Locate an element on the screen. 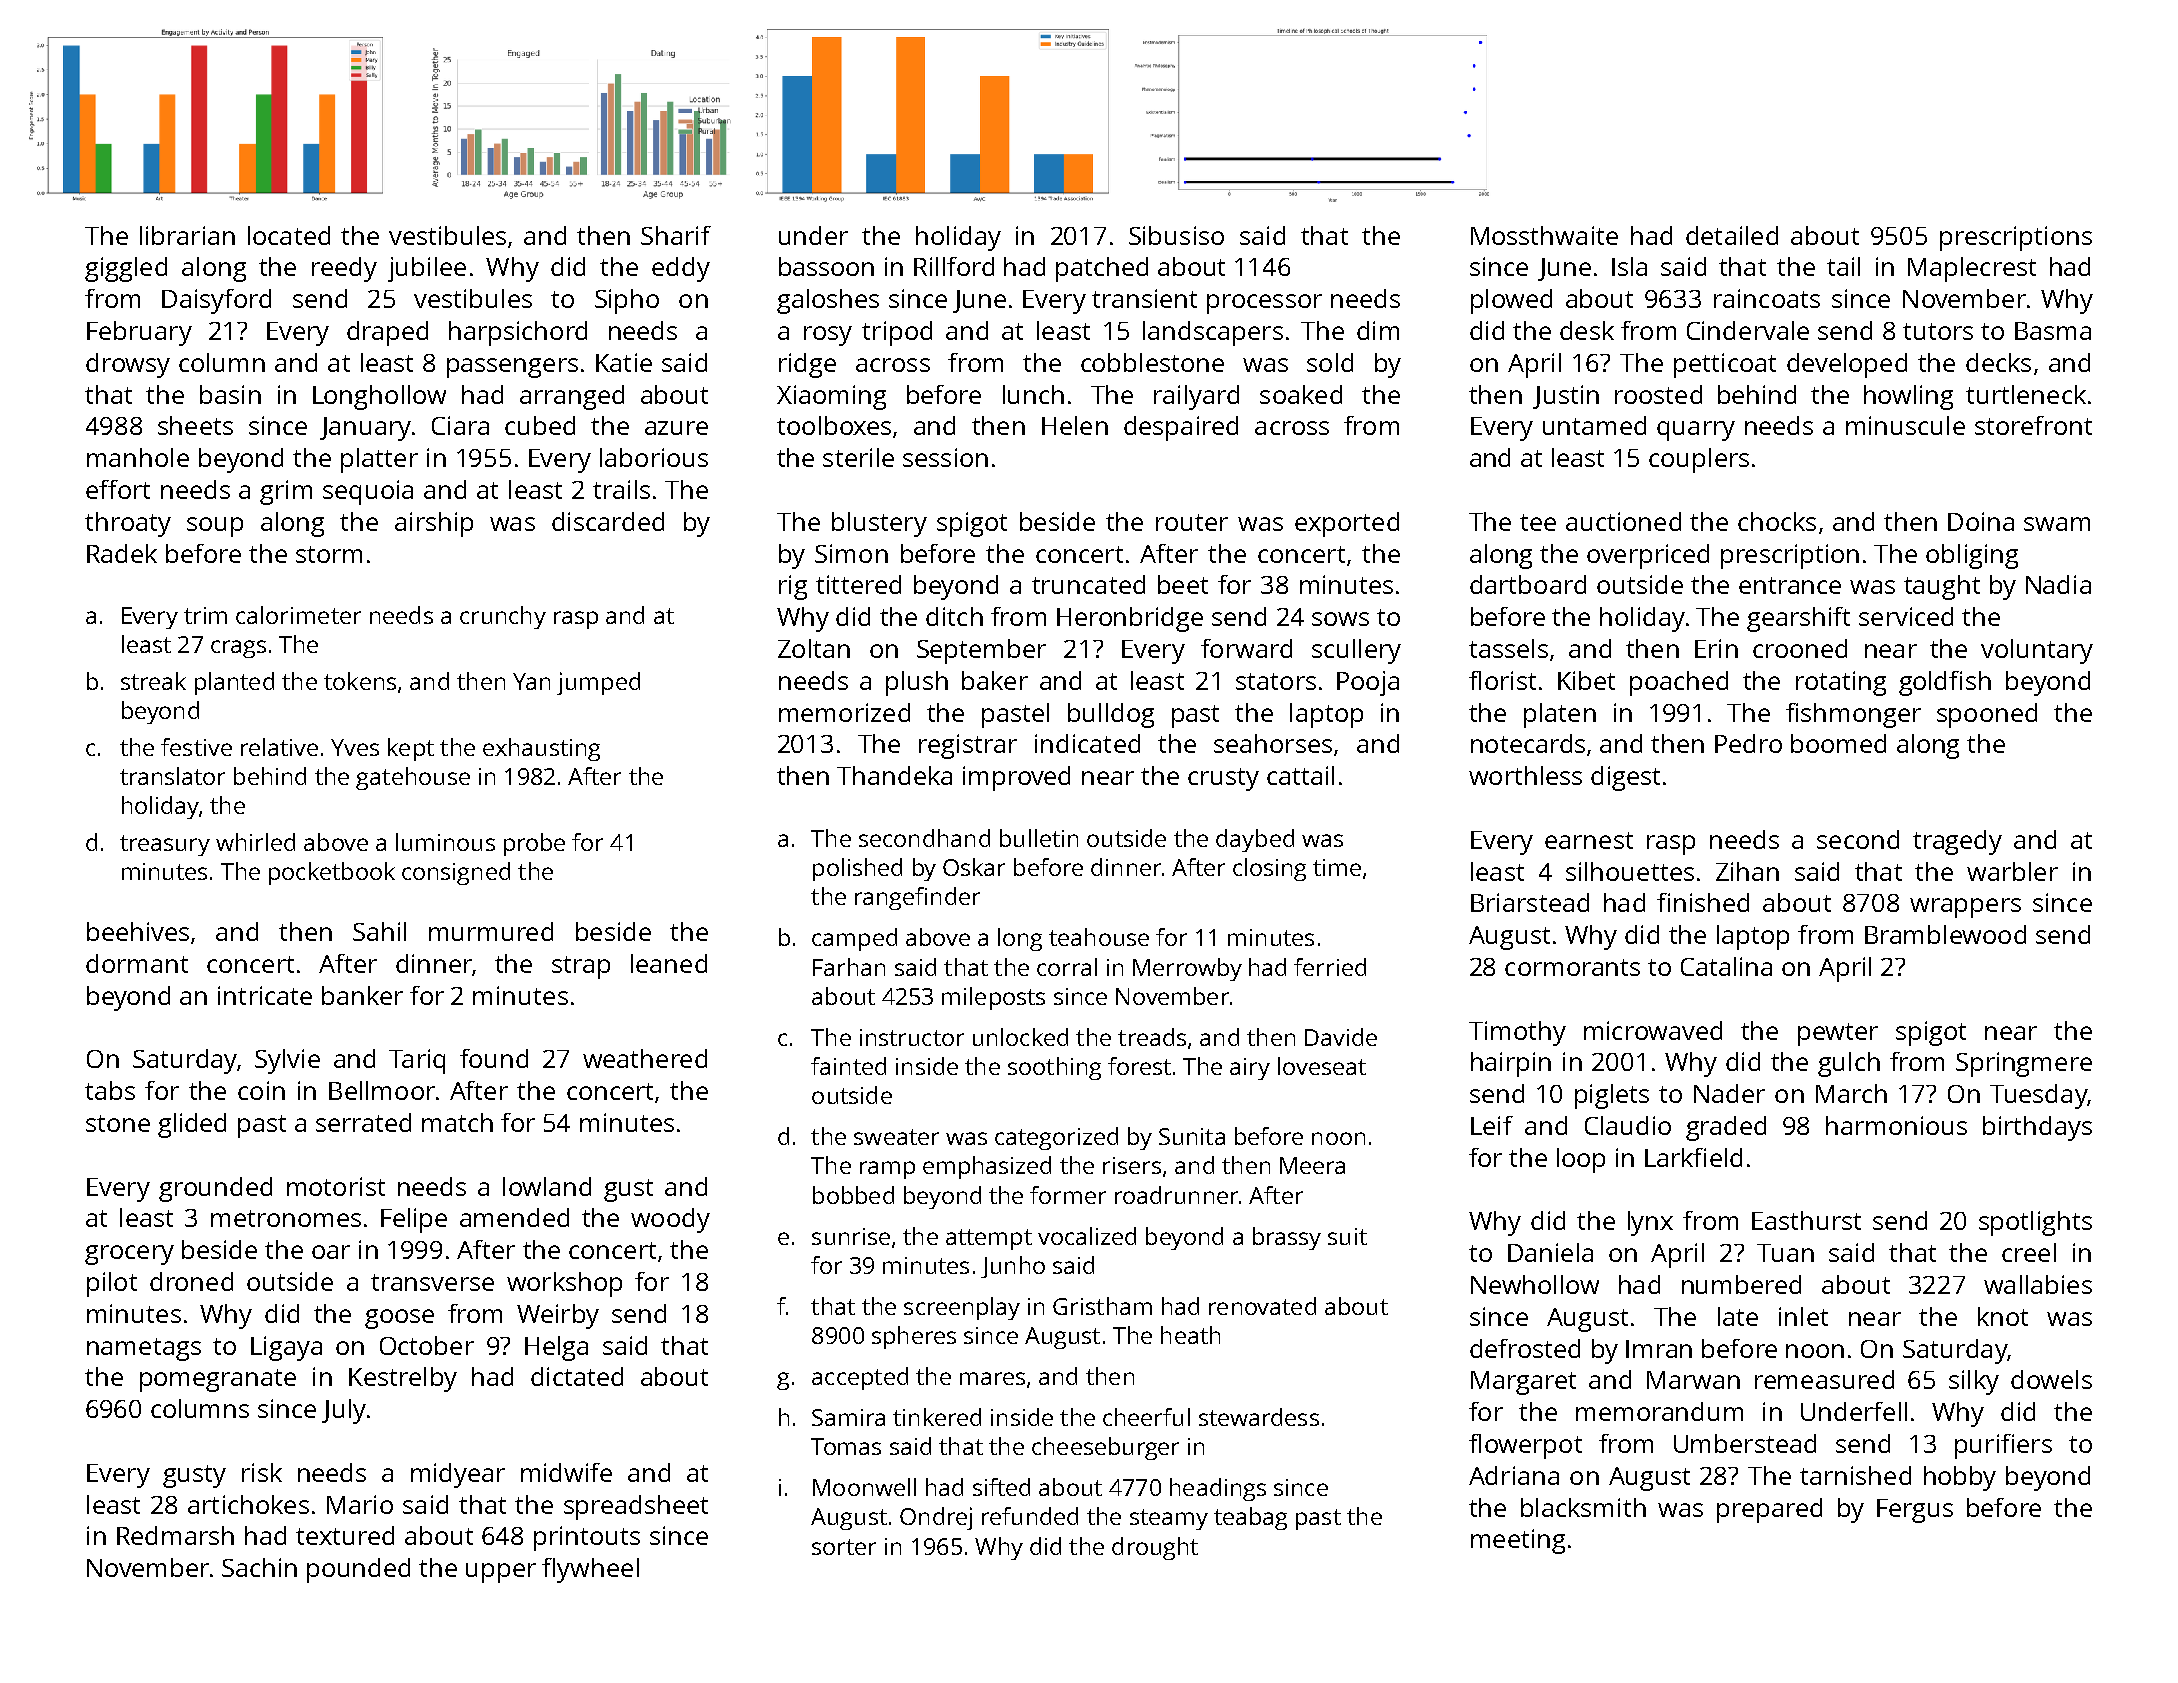 The image size is (2178, 1683). streak is located at coordinates (153, 681).
